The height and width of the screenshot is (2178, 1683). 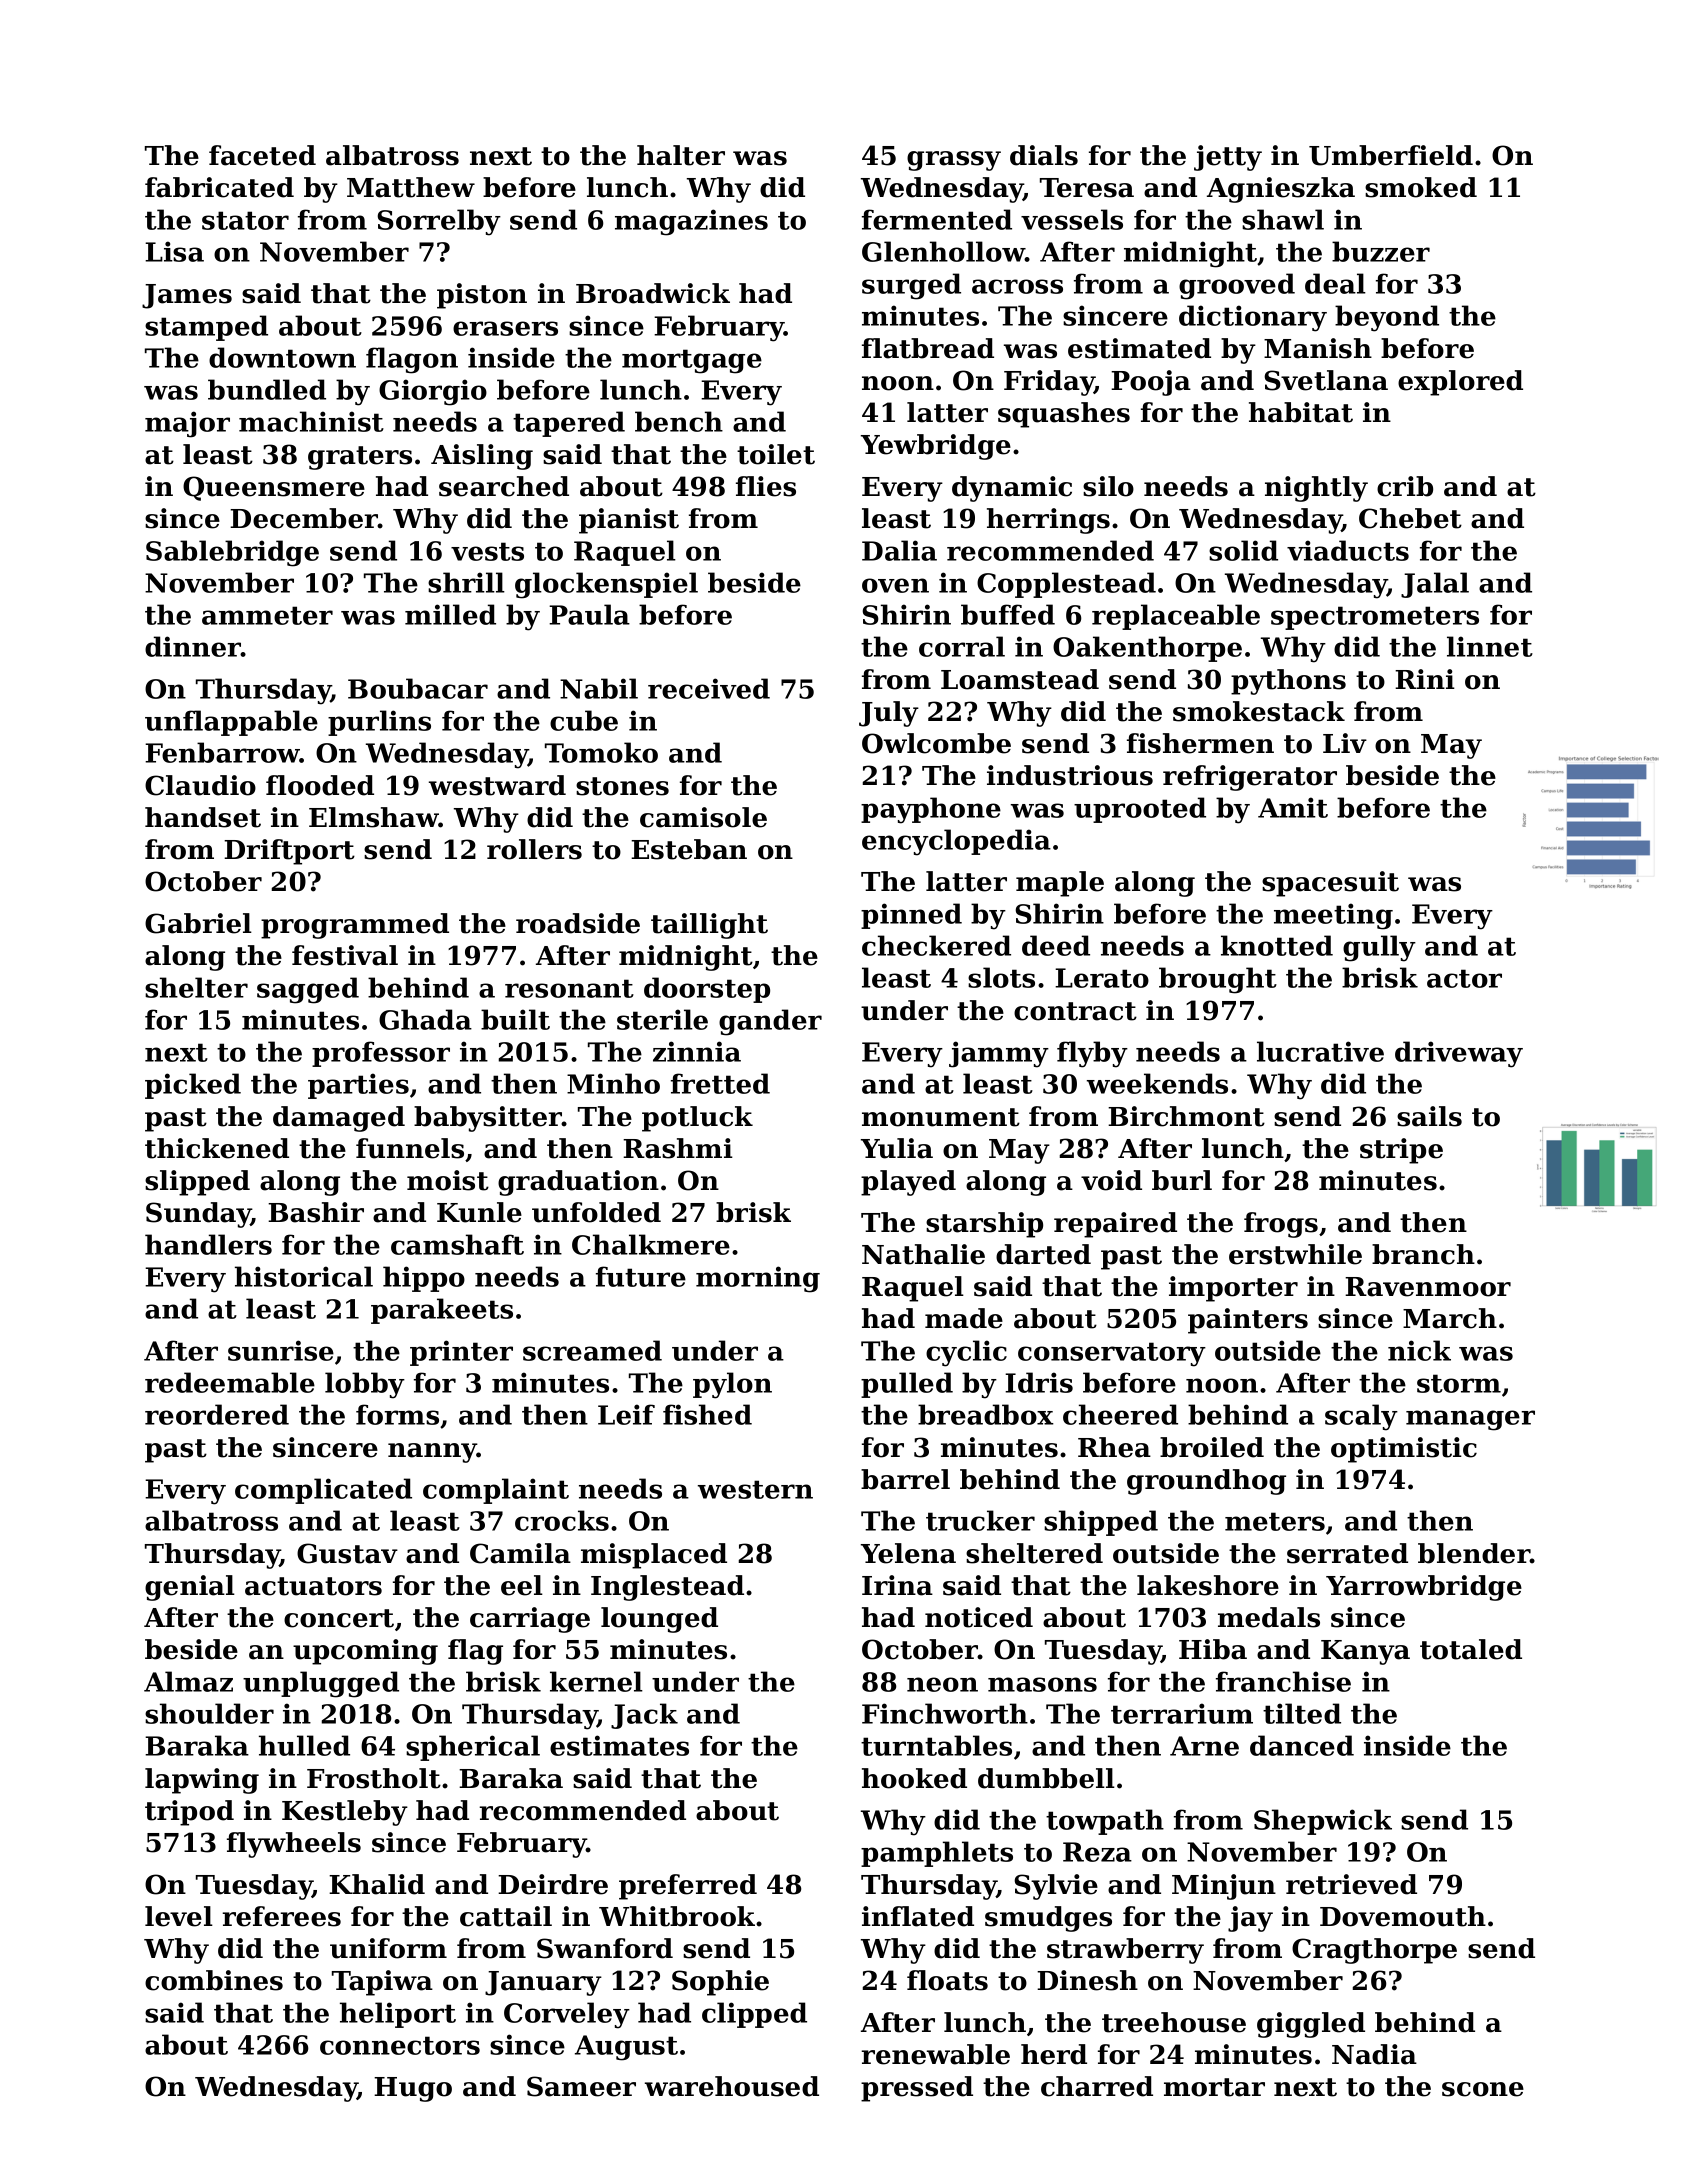 What do you see at coordinates (931, 810) in the screenshot?
I see `payphone` at bounding box center [931, 810].
